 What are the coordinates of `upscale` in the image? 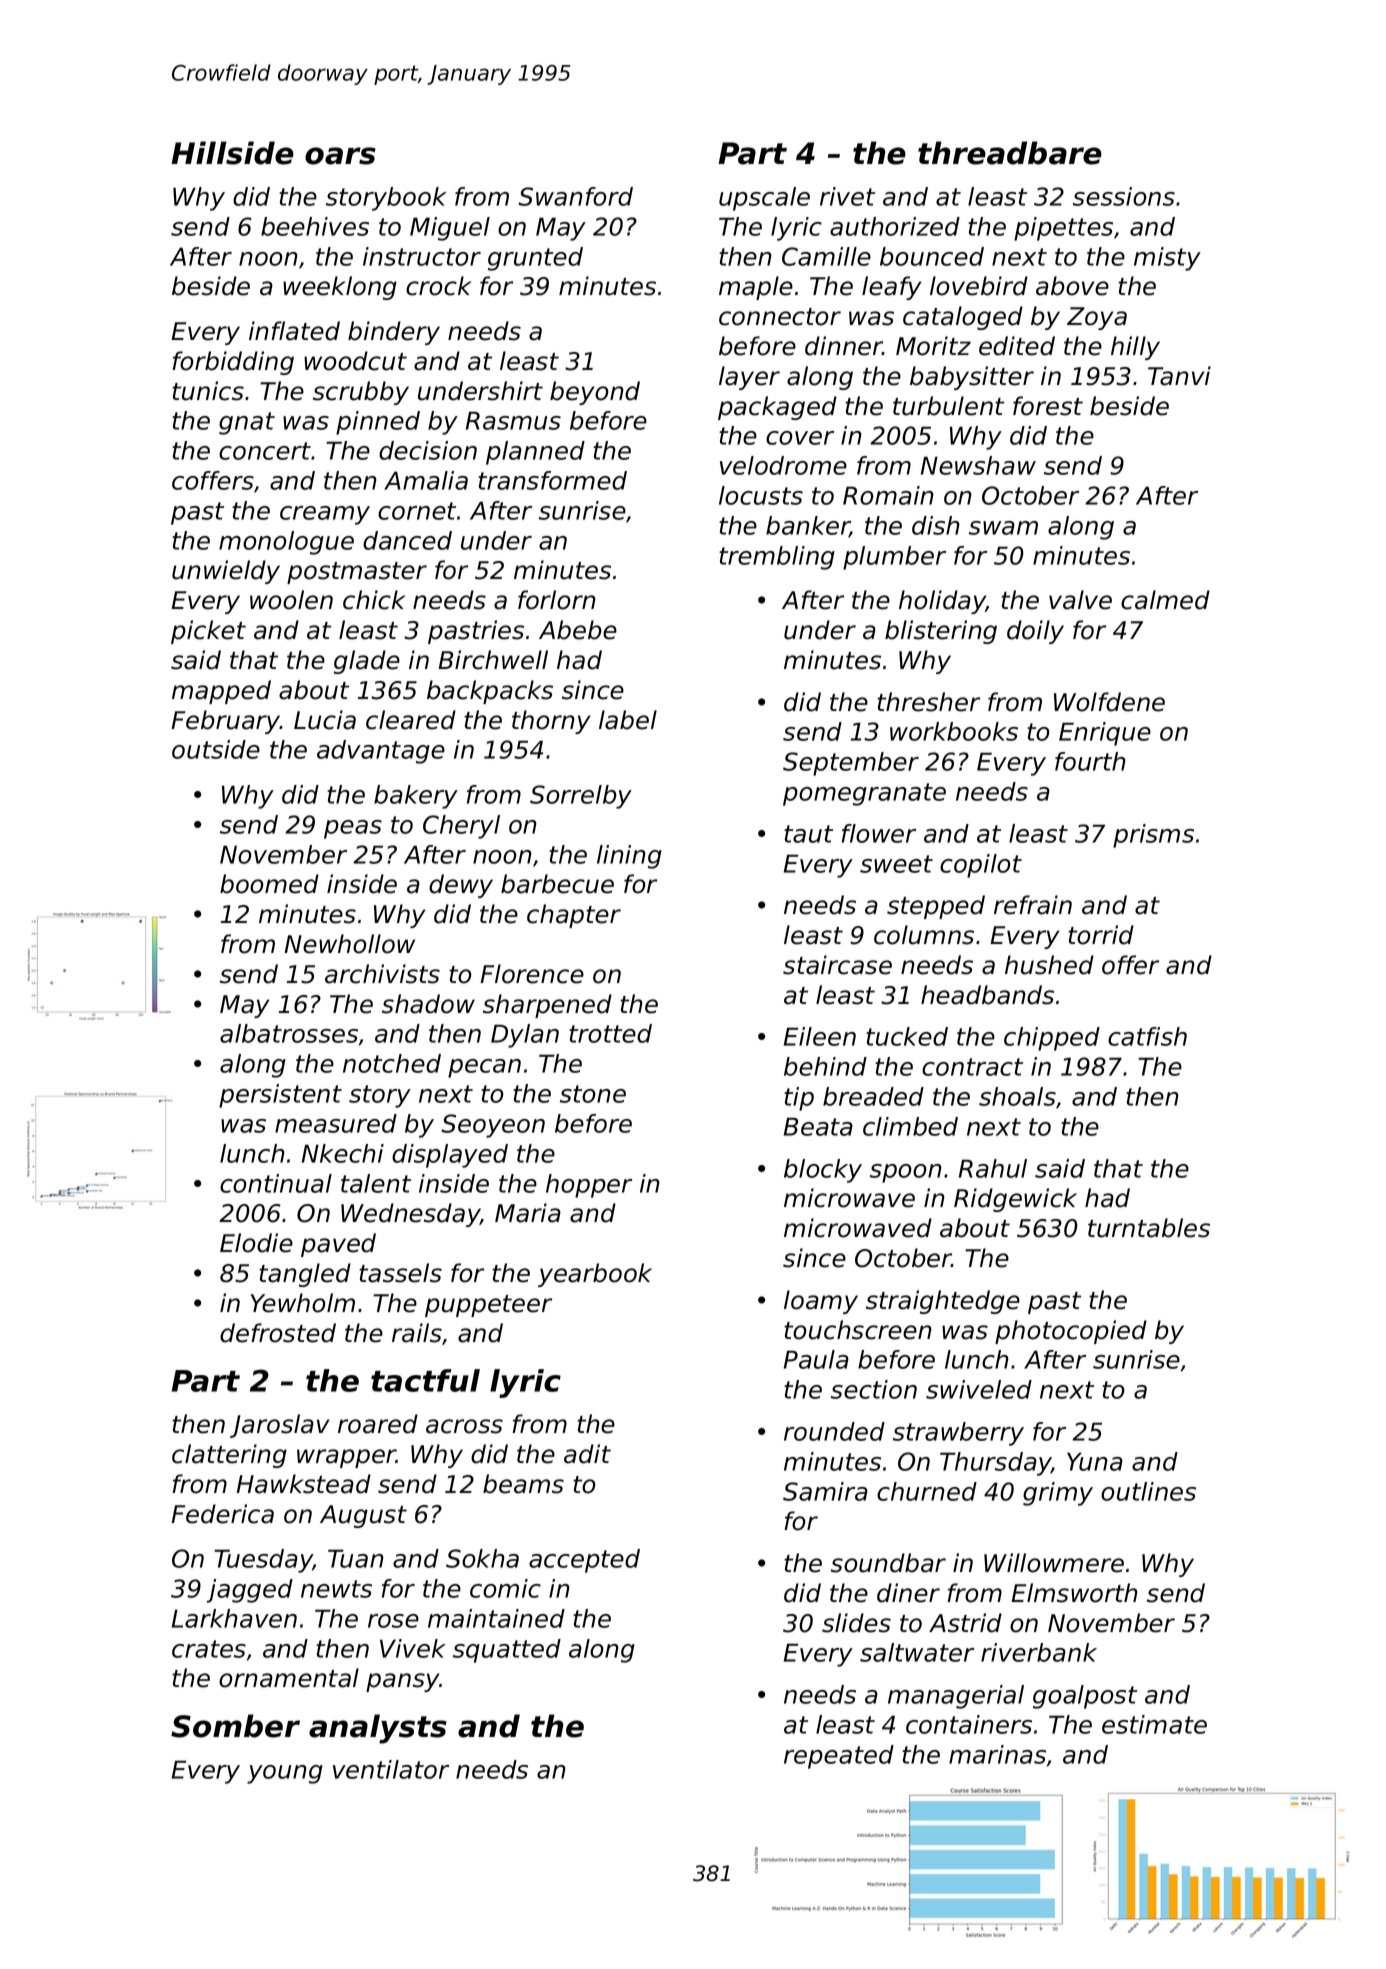 It's located at (764, 199).
